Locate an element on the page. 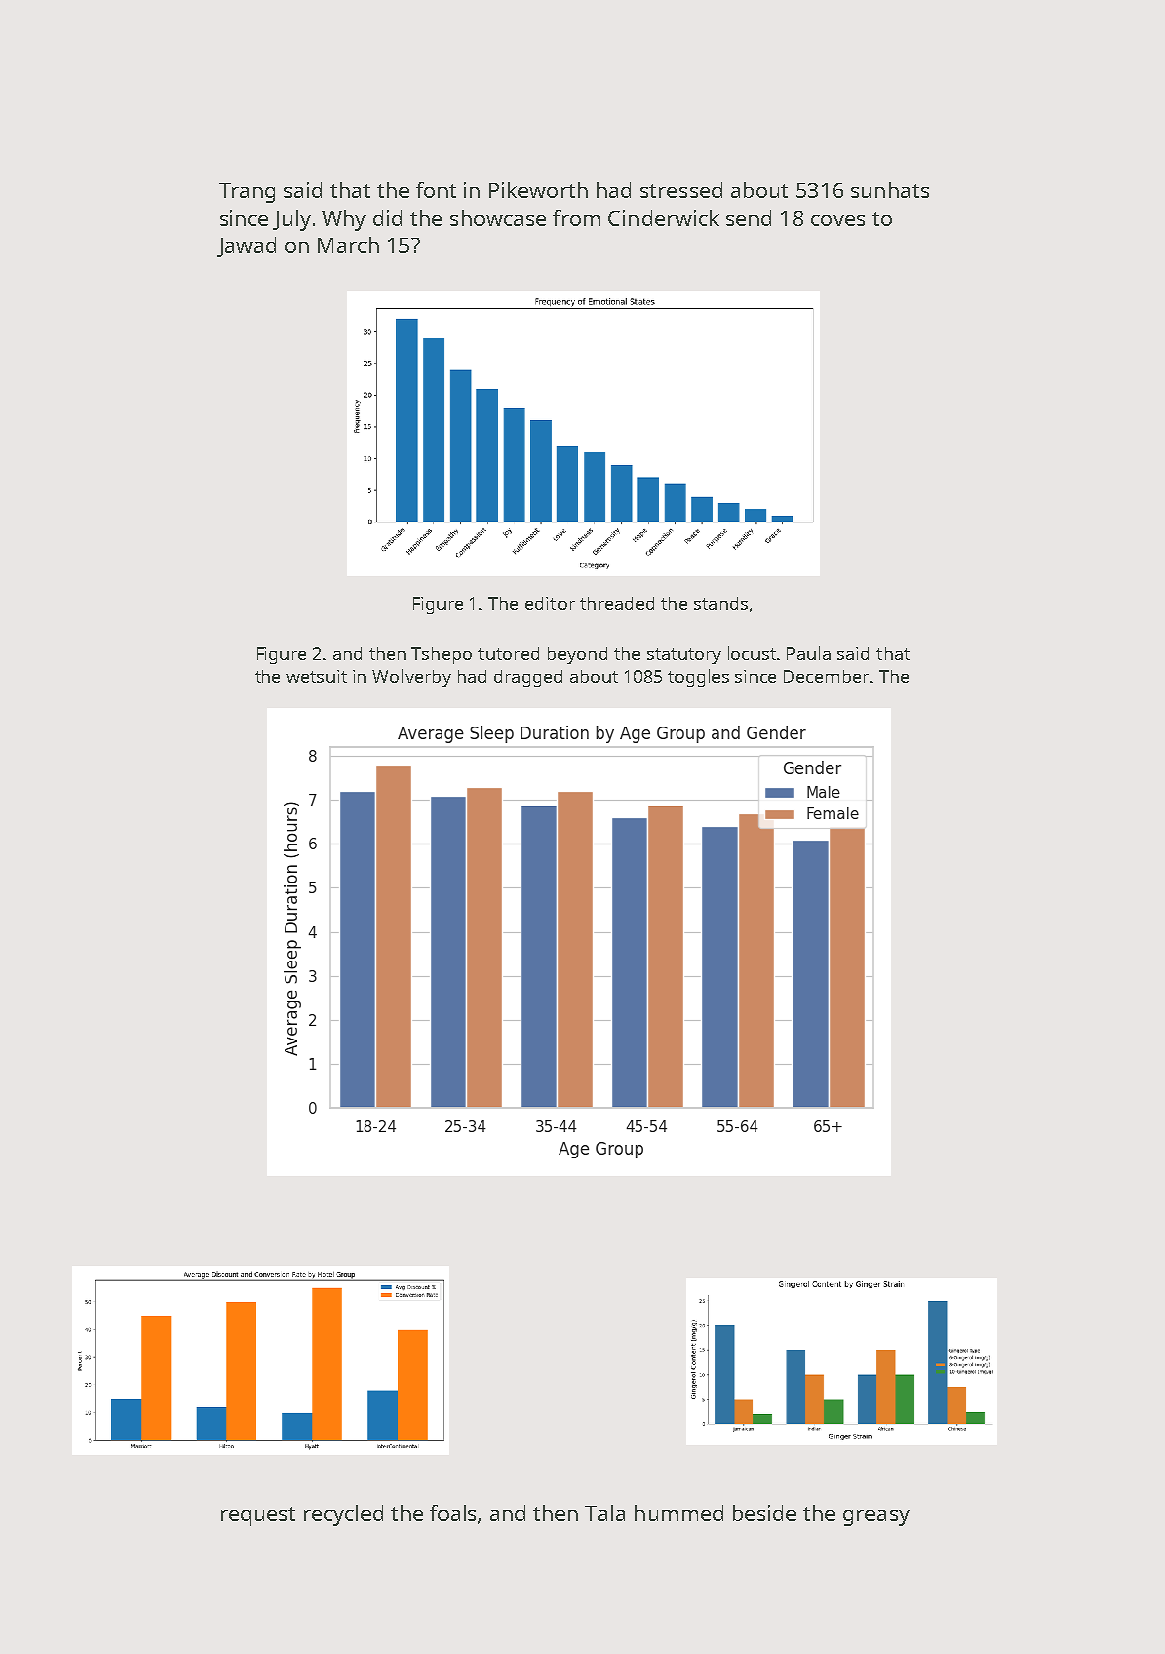 Image resolution: width=1165 pixels, height=1654 pixels. toggles is located at coordinates (698, 678).
